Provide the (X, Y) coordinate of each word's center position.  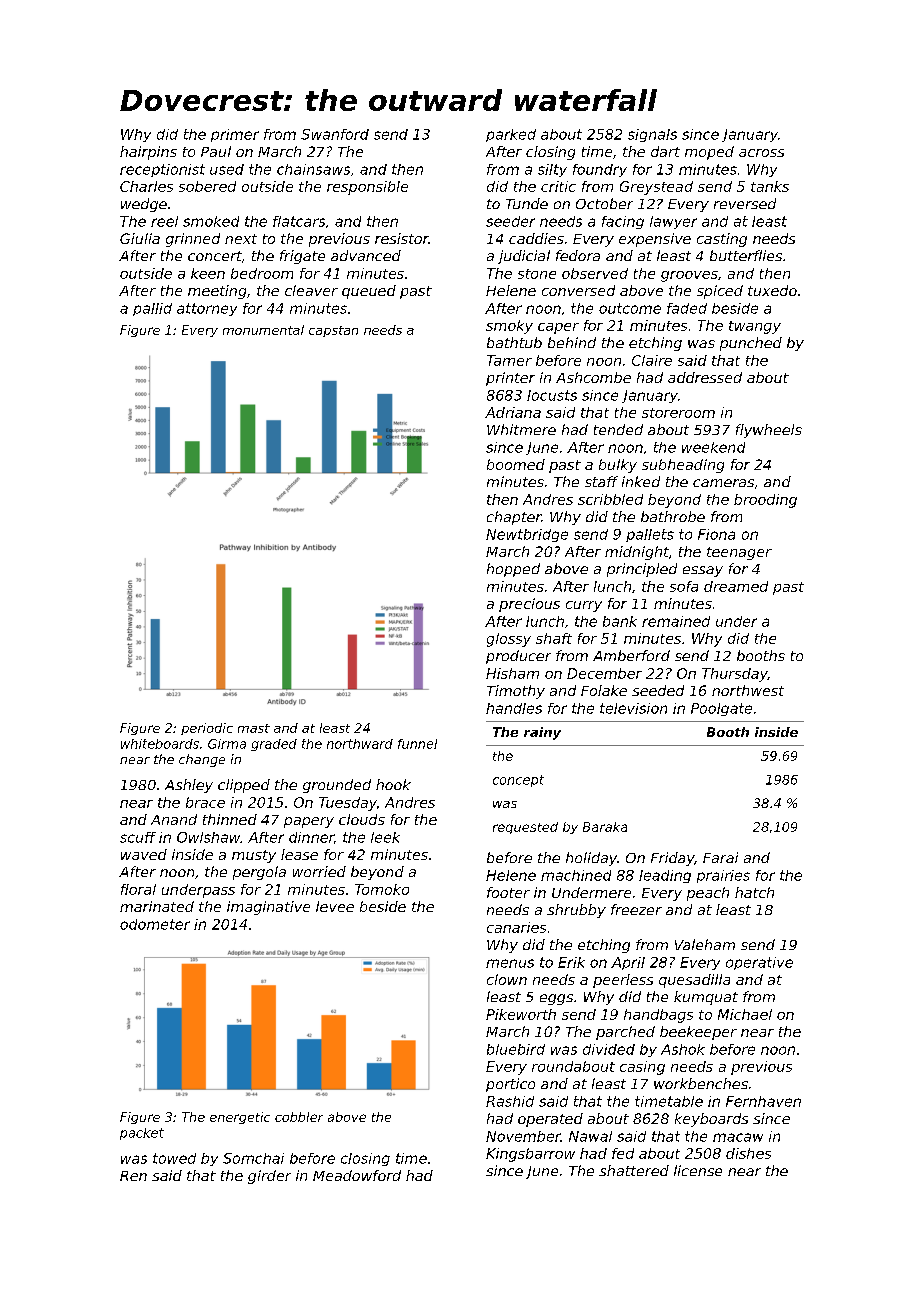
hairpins (148, 153)
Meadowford (357, 1175)
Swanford (335, 134)
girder (269, 1177)
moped (709, 153)
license (698, 1170)
